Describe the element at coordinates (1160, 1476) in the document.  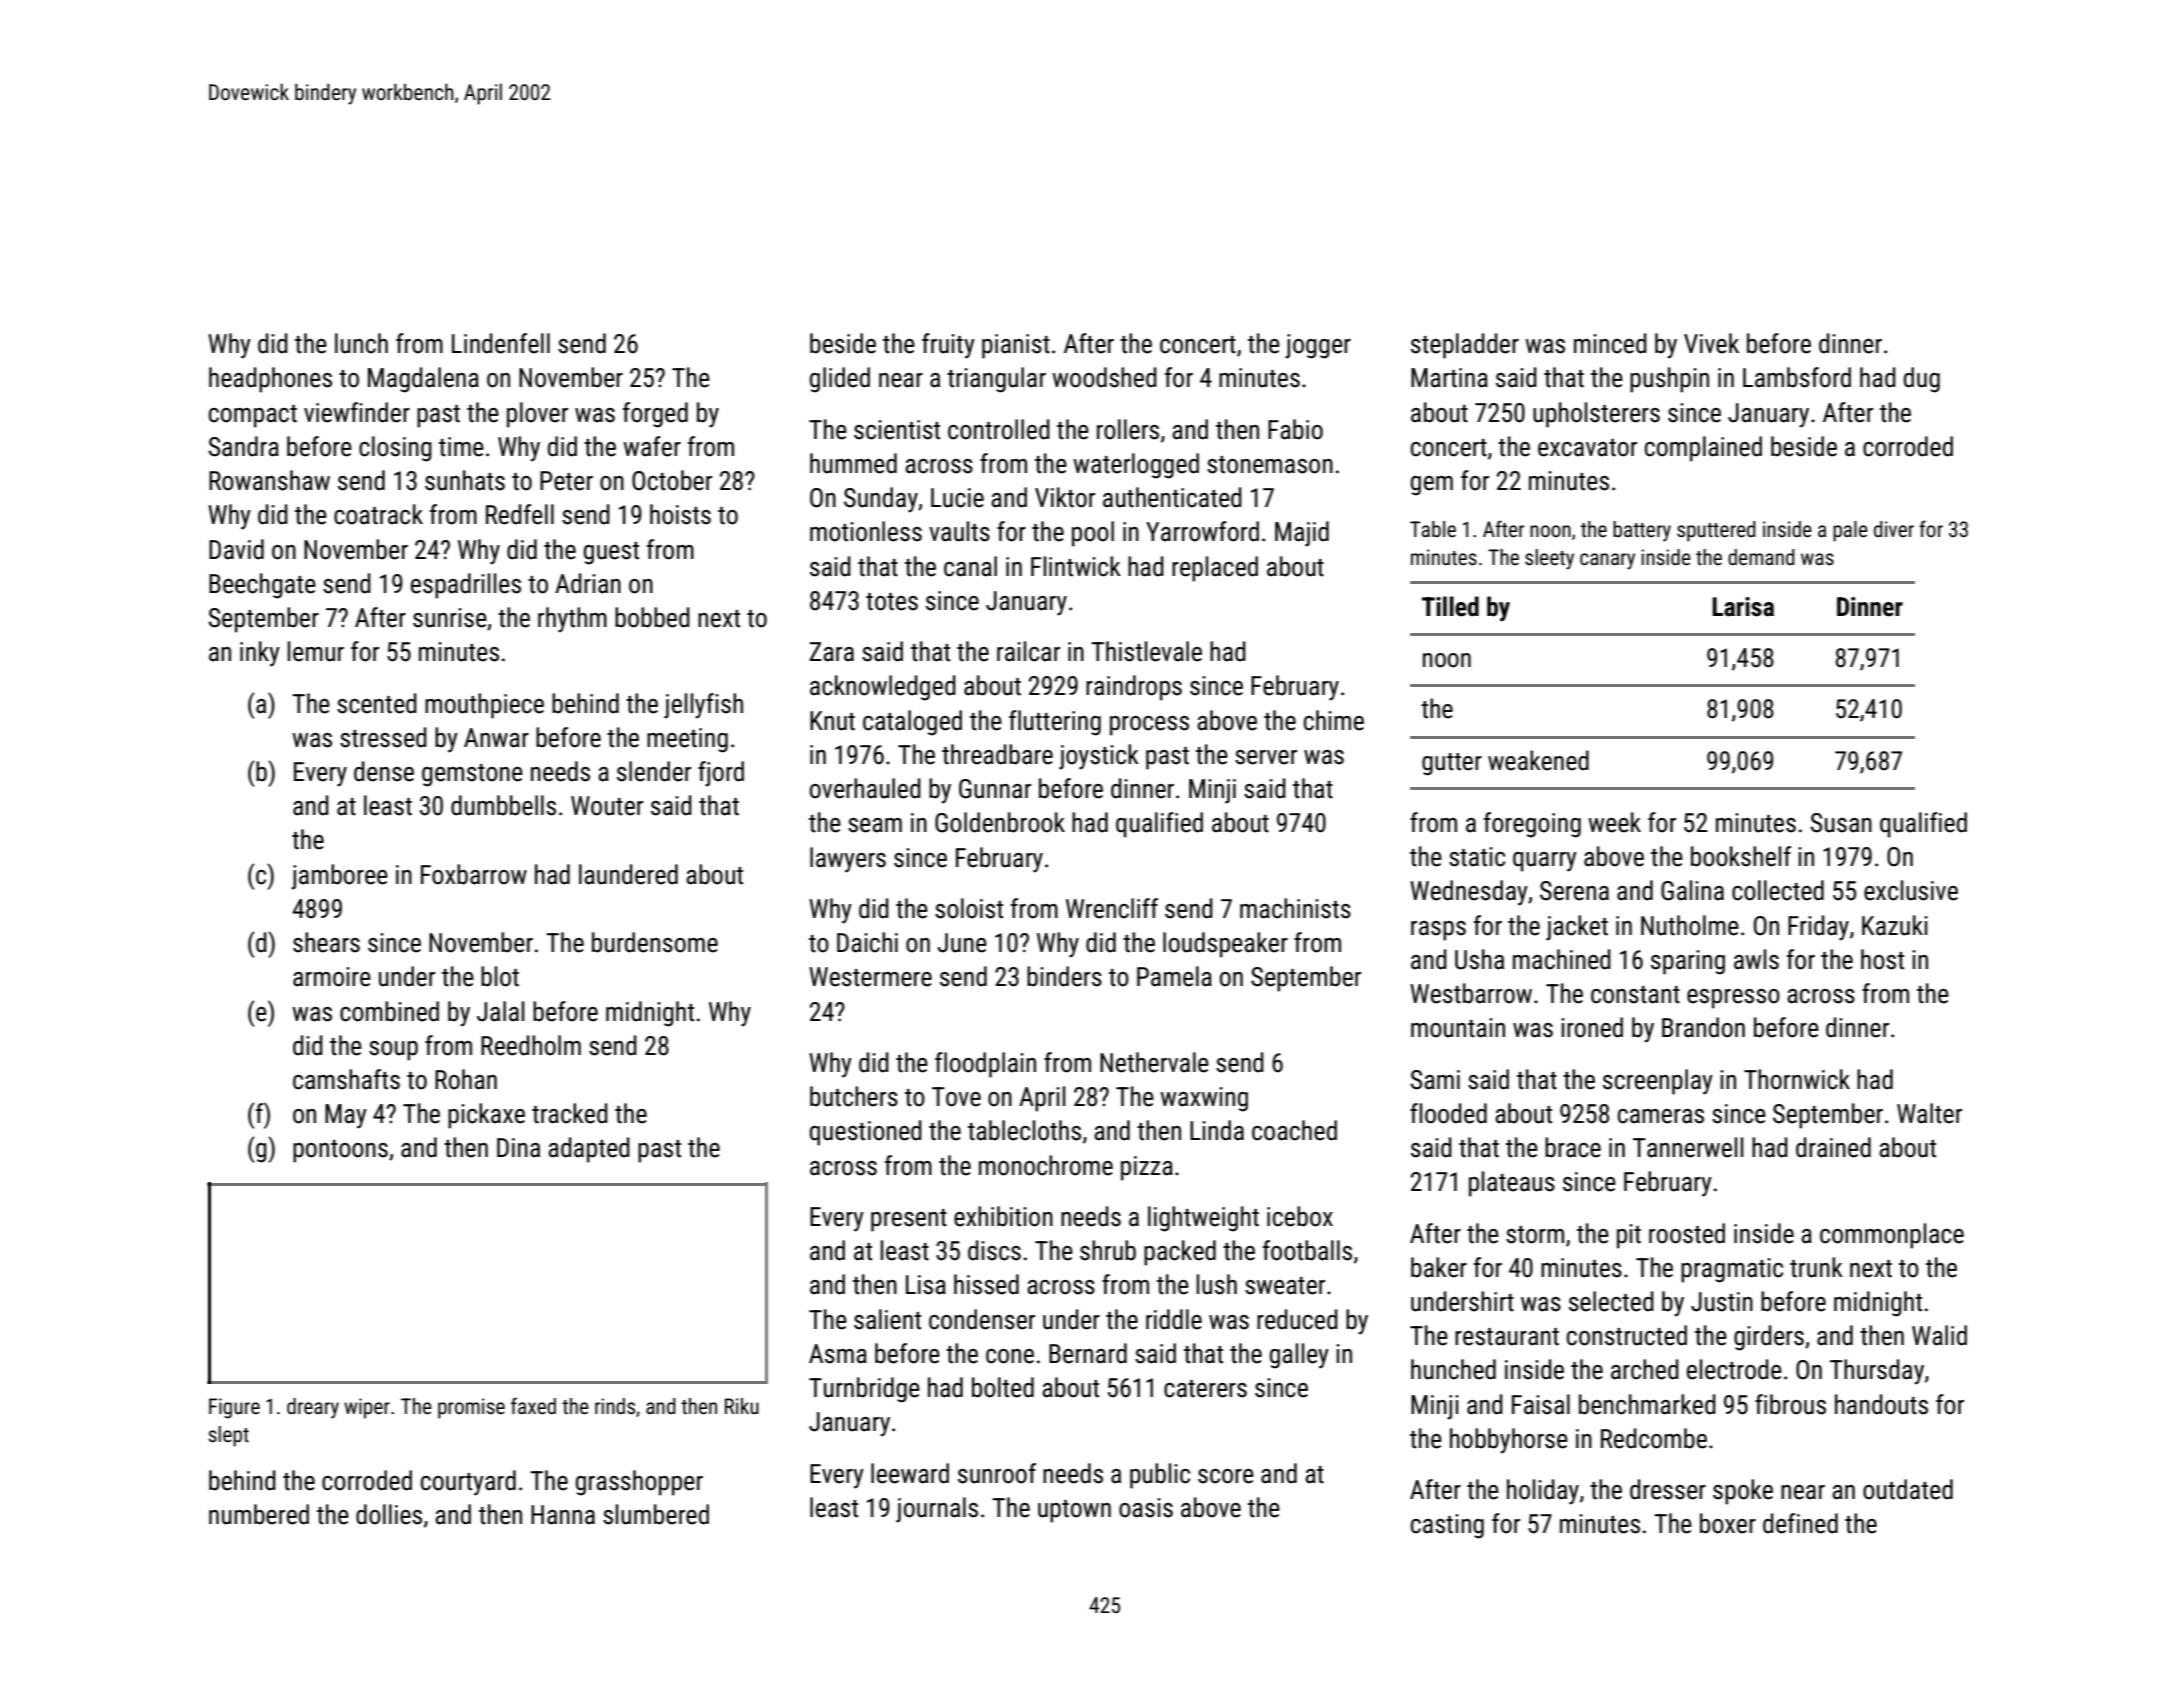
I see `public` at that location.
